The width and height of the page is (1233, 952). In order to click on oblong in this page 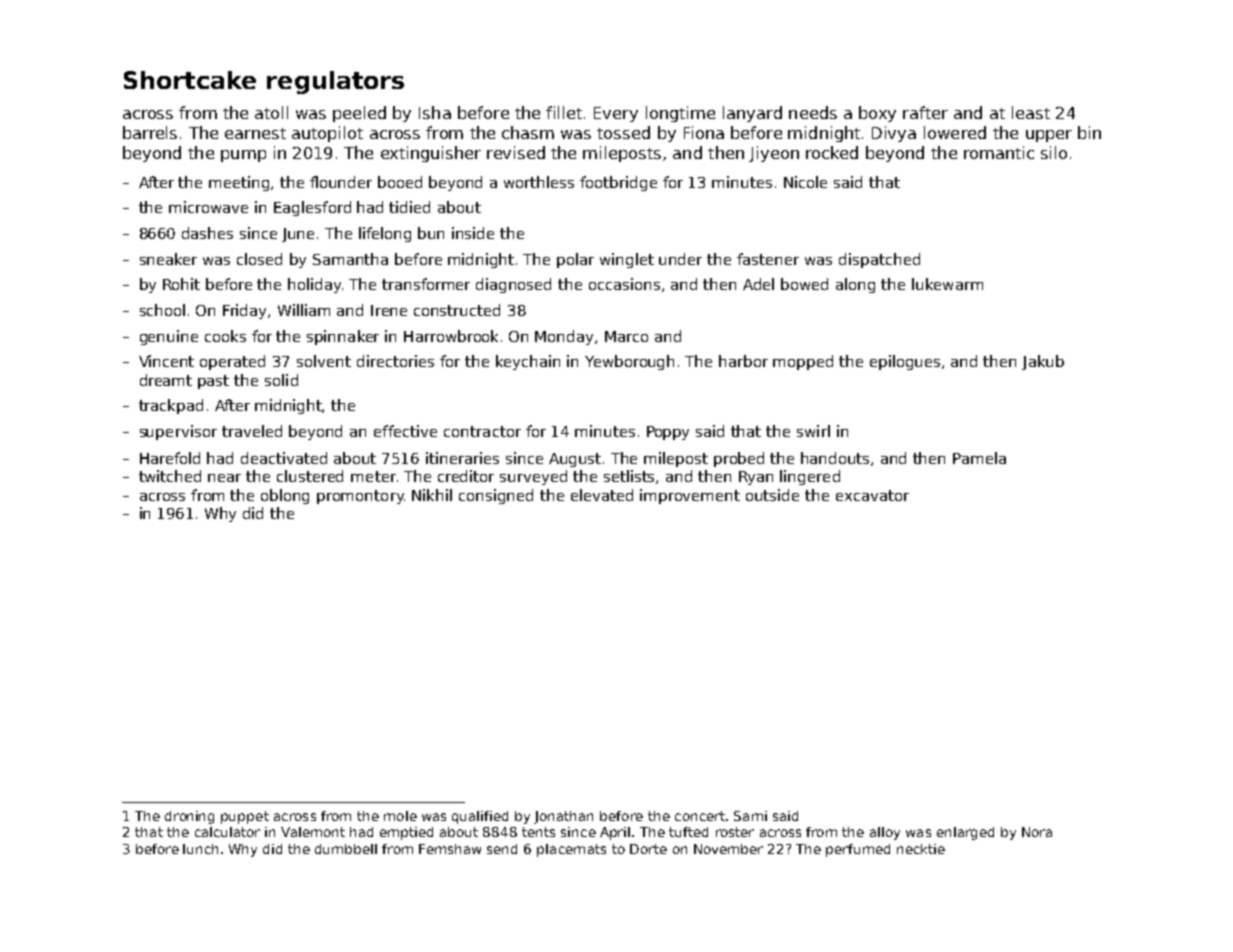, I will do `click(285, 496)`.
